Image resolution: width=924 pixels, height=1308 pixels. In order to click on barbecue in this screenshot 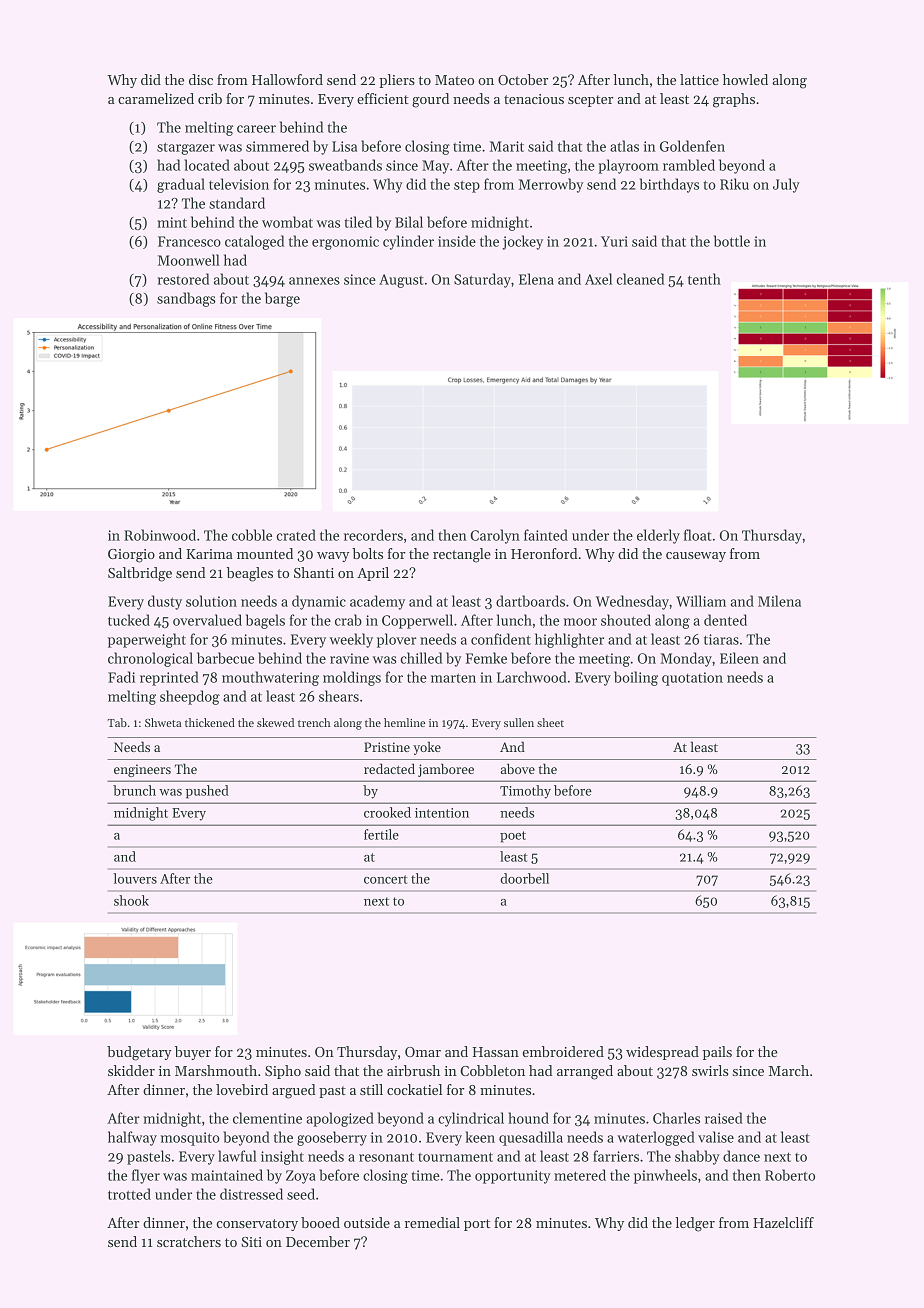, I will do `click(225, 658)`.
